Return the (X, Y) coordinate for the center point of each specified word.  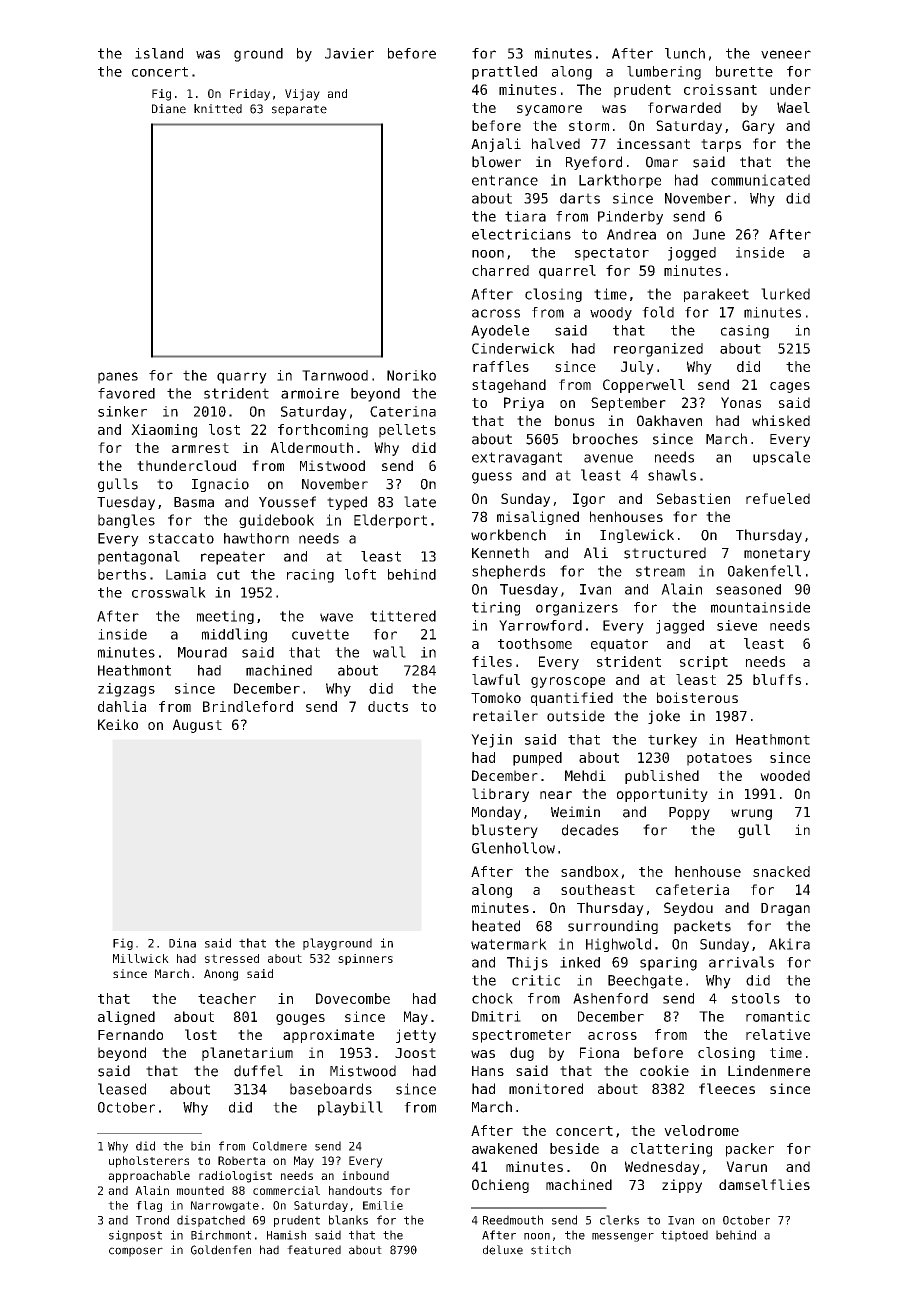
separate (299, 110)
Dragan (785, 909)
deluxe (503, 1250)
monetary (777, 554)
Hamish (286, 1235)
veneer (786, 54)
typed (347, 503)
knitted (218, 109)
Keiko (118, 724)
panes (118, 378)
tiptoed (684, 1236)
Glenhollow (513, 848)
